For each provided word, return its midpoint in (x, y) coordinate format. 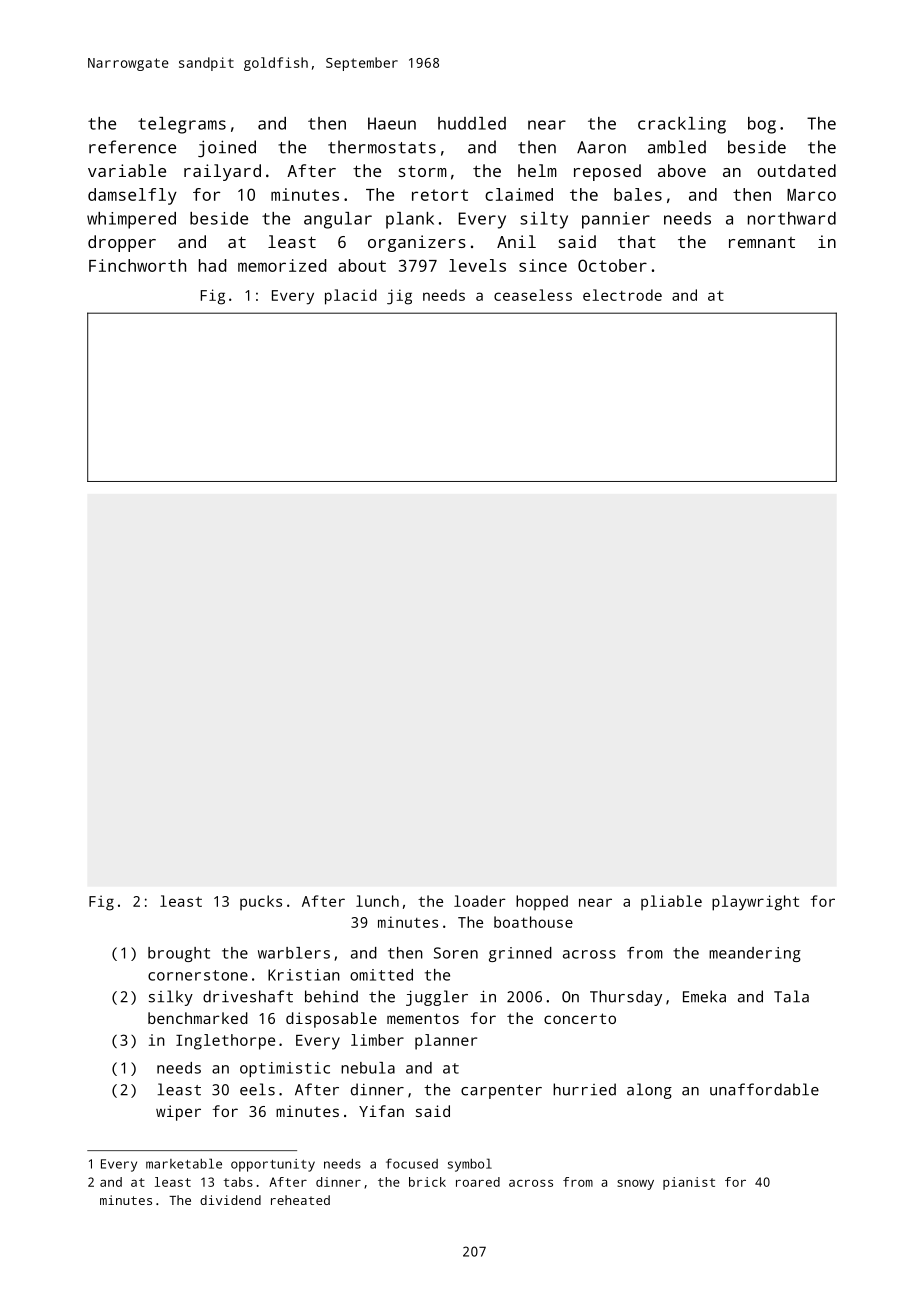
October (612, 265)
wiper (178, 1113)
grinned (520, 954)
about (362, 265)
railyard (222, 172)
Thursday (626, 998)
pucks (261, 902)
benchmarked (198, 1018)
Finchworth (137, 265)
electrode (622, 295)
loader (480, 901)
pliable (671, 902)
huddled (472, 123)
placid (351, 297)
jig (399, 297)
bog (762, 125)
